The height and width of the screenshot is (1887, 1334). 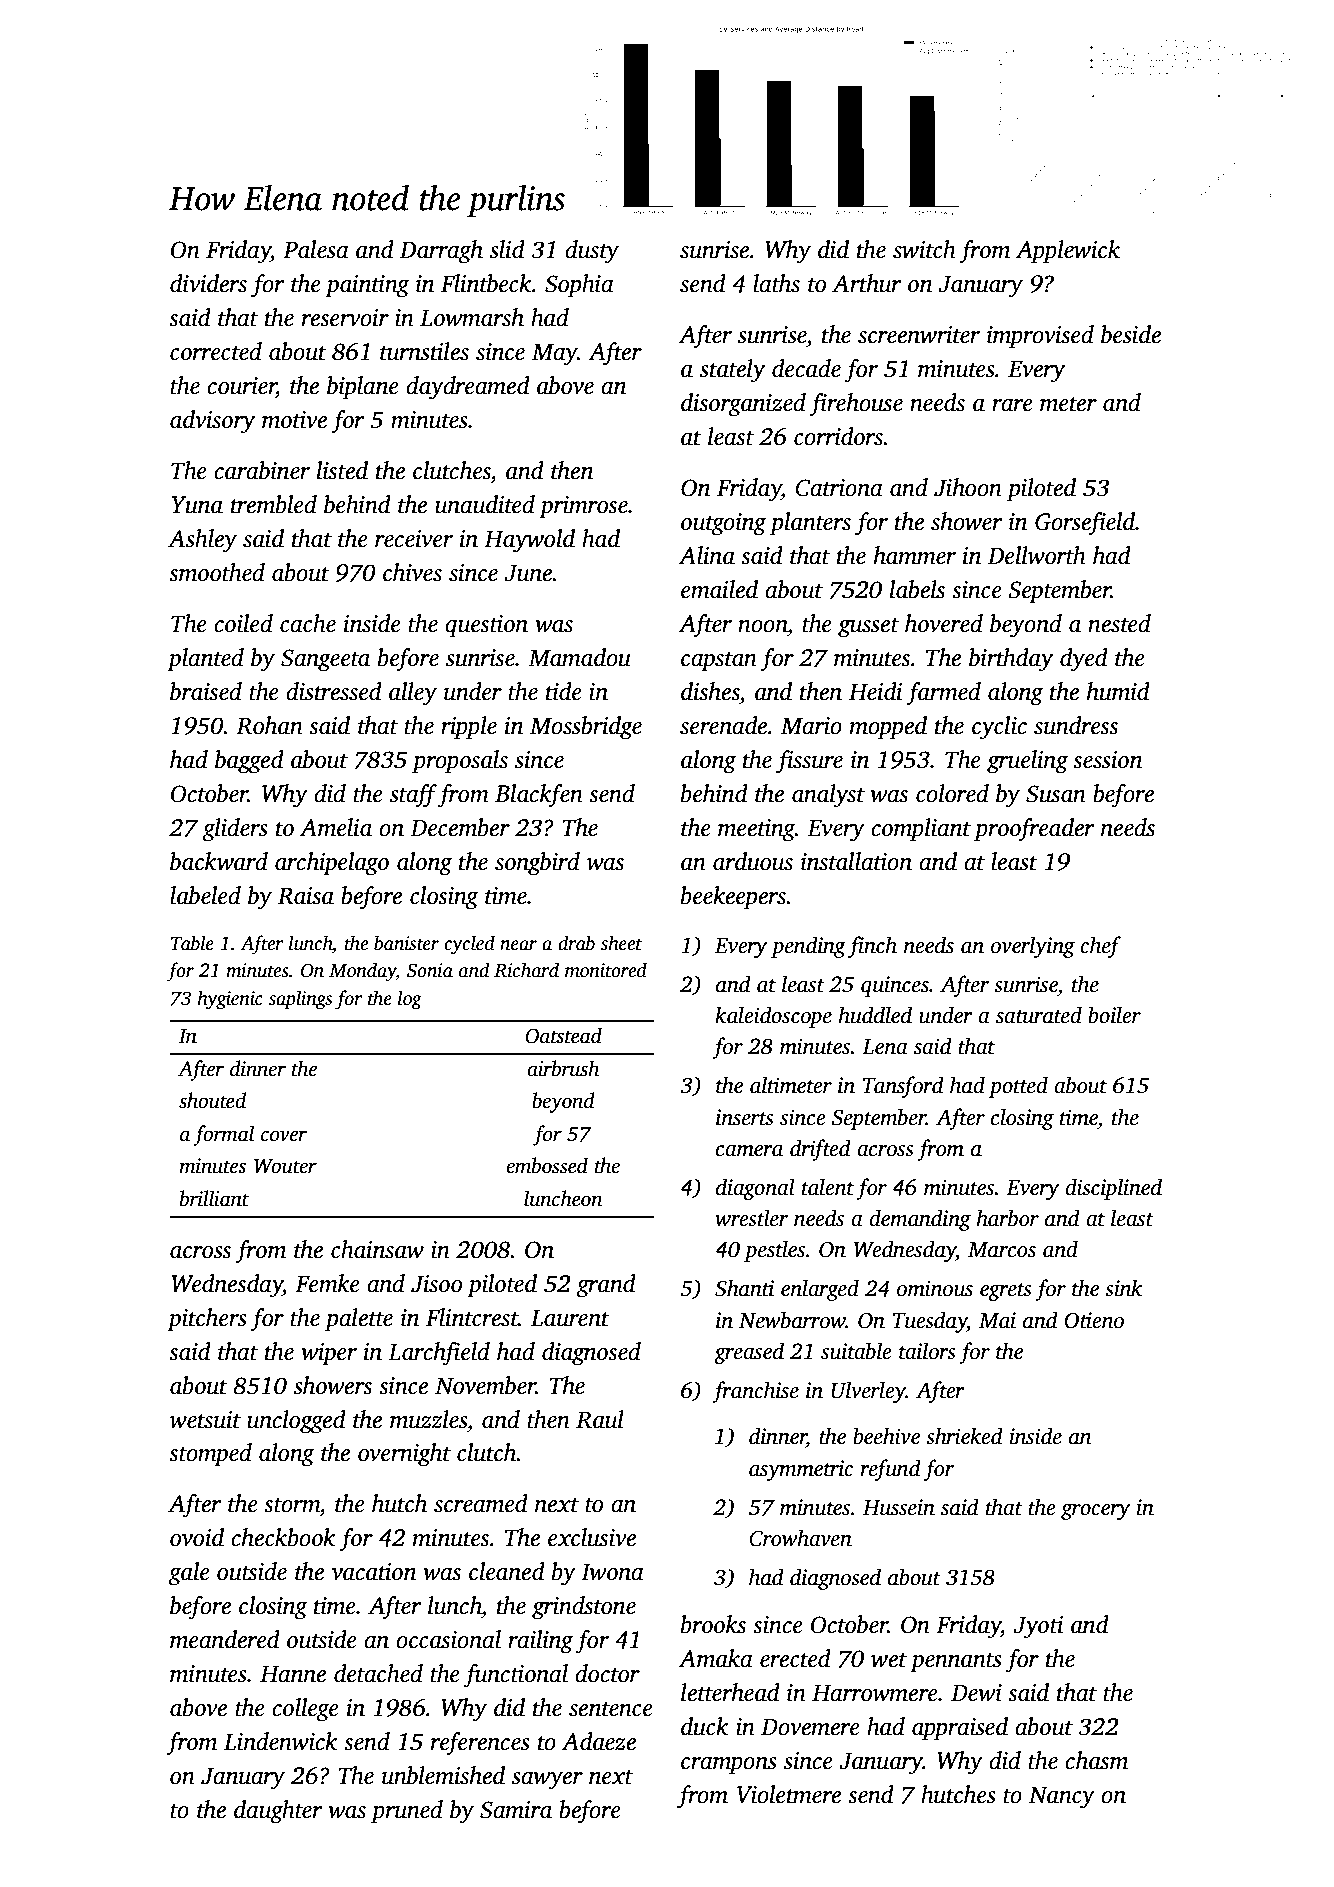 I want to click on Mossbridge, so click(x=586, y=728).
